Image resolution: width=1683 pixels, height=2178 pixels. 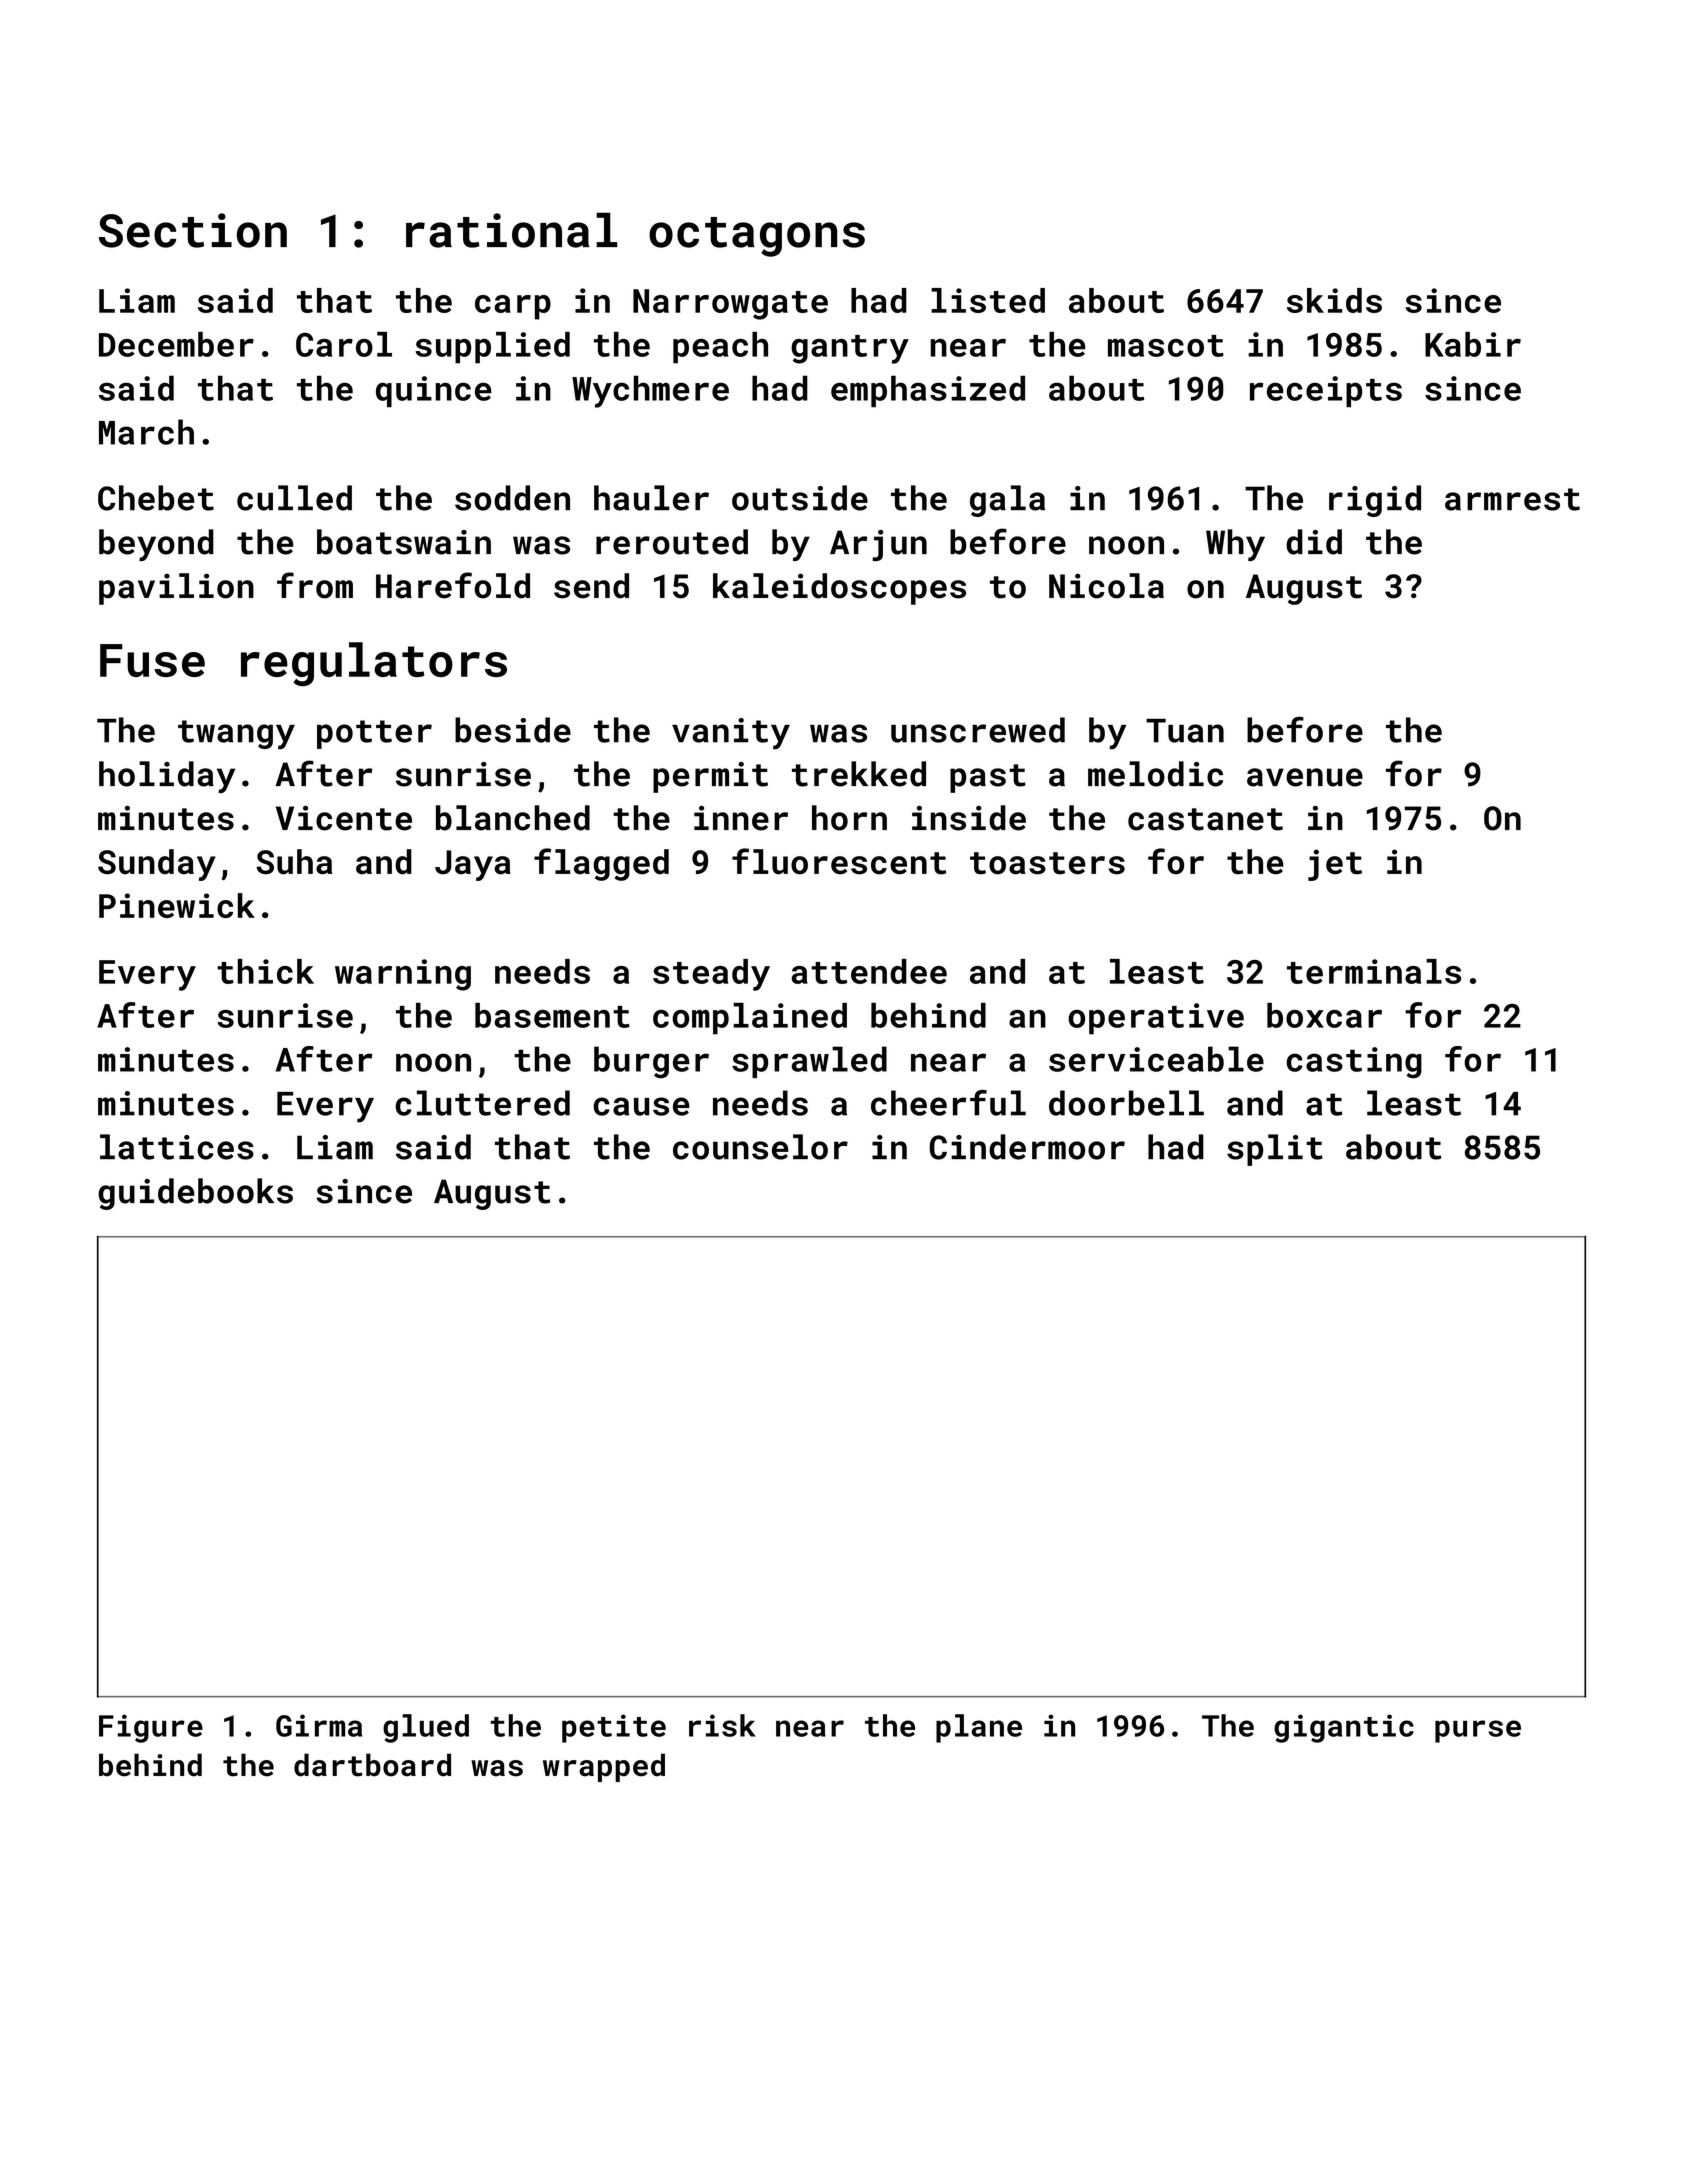 I want to click on Section, so click(x=193, y=230).
